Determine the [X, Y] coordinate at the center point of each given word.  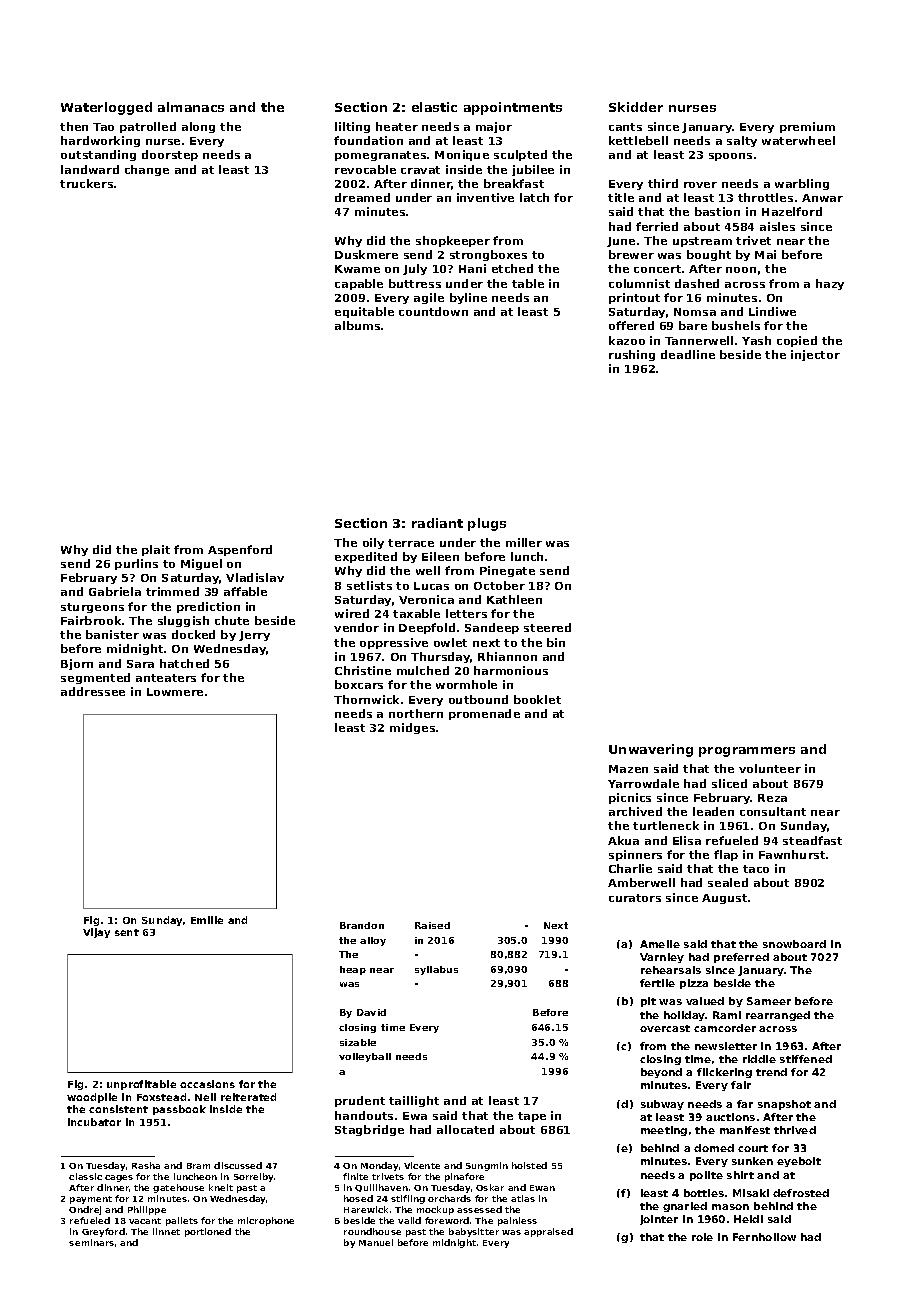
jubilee [533, 170]
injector [815, 355]
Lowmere [175, 692]
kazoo [627, 340]
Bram [198, 1166]
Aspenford [240, 550]
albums [357, 325]
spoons [730, 157]
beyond [661, 1073]
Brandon [362, 925]
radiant [437, 523]
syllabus [436, 970]
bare [693, 325]
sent [127, 932]
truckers [86, 183]
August [724, 899]
